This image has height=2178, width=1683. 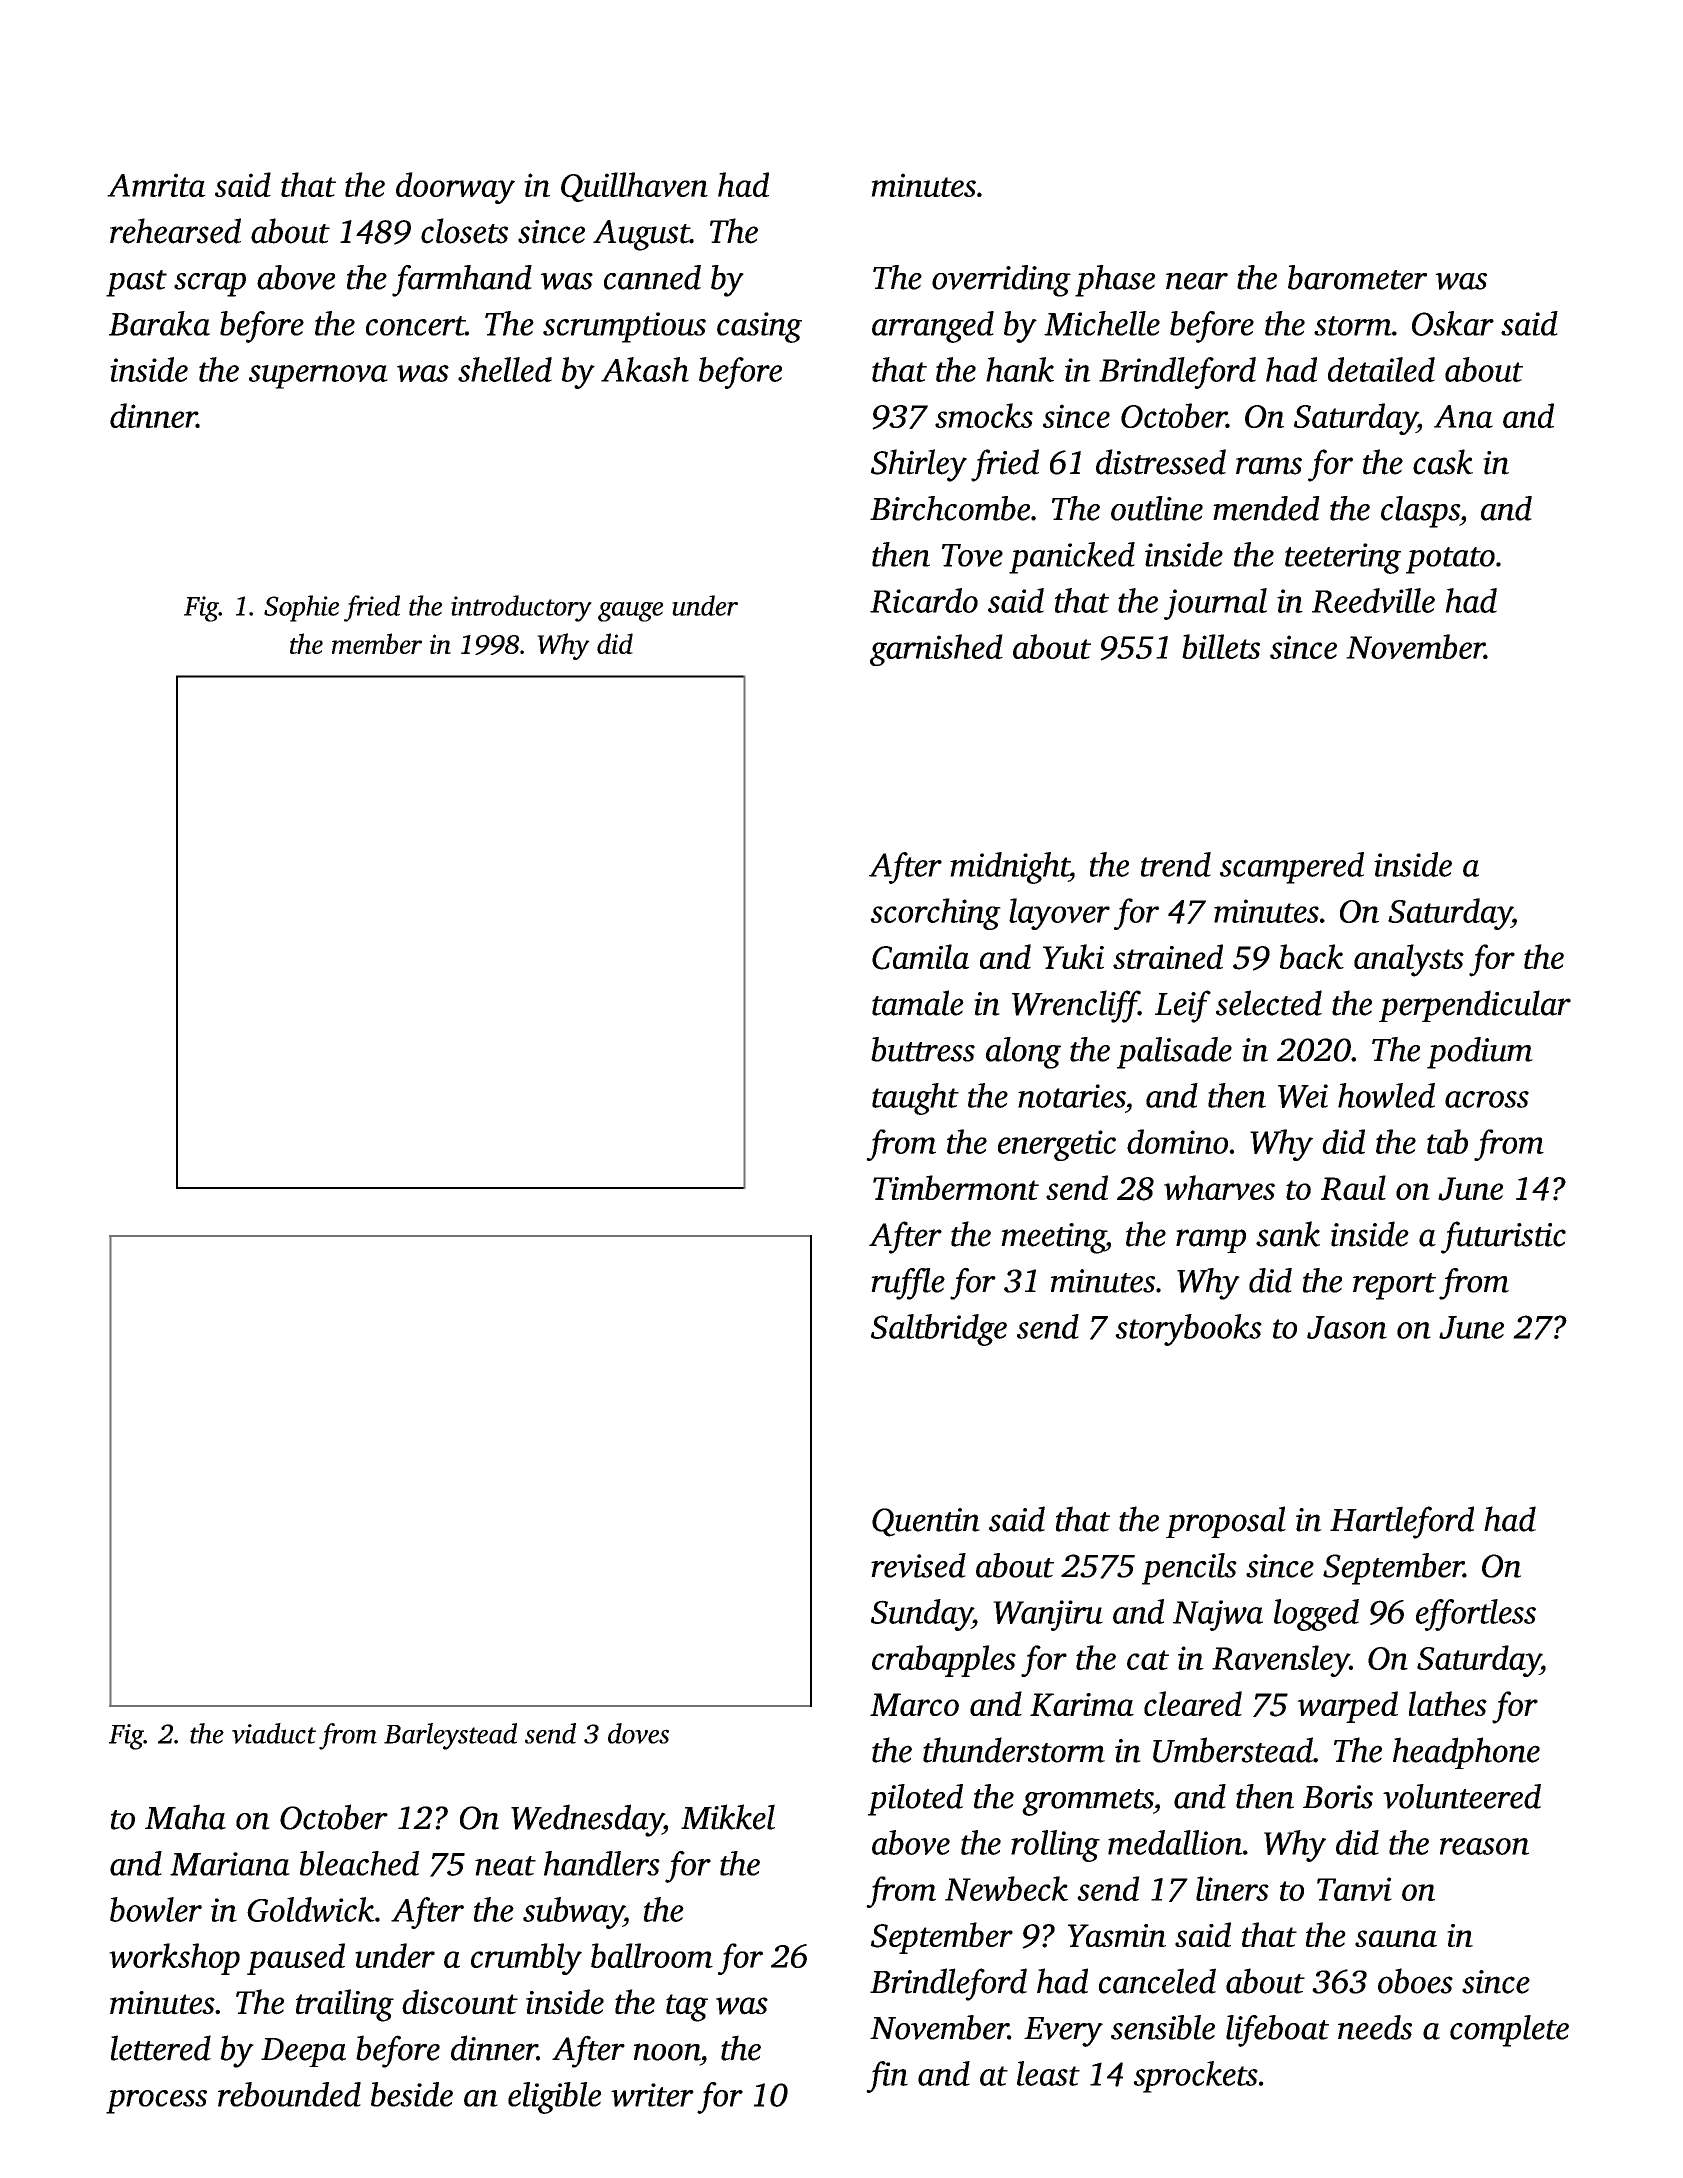 I want to click on Sophie, so click(x=301, y=608).
